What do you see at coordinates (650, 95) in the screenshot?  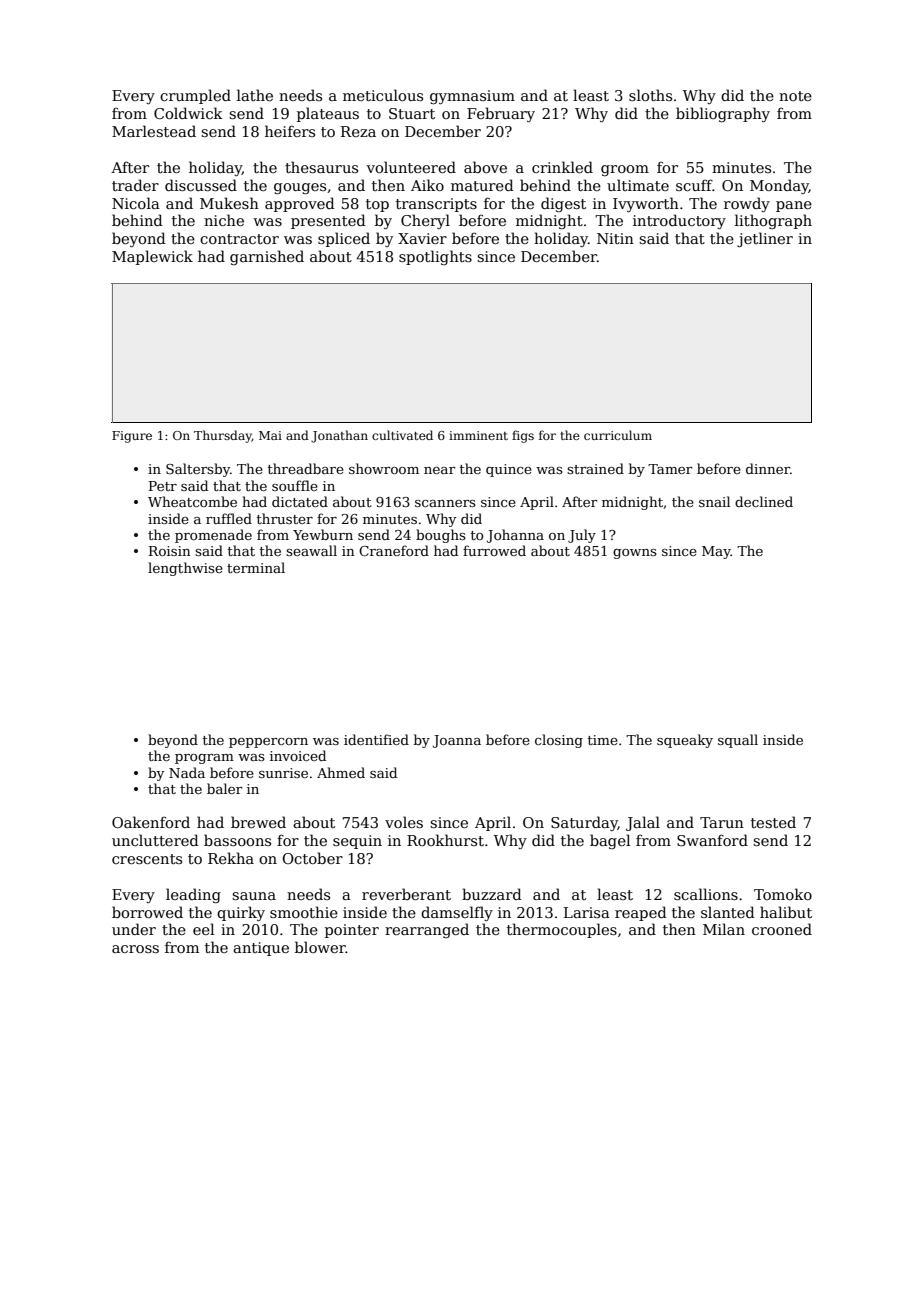 I see `sloths` at bounding box center [650, 95].
